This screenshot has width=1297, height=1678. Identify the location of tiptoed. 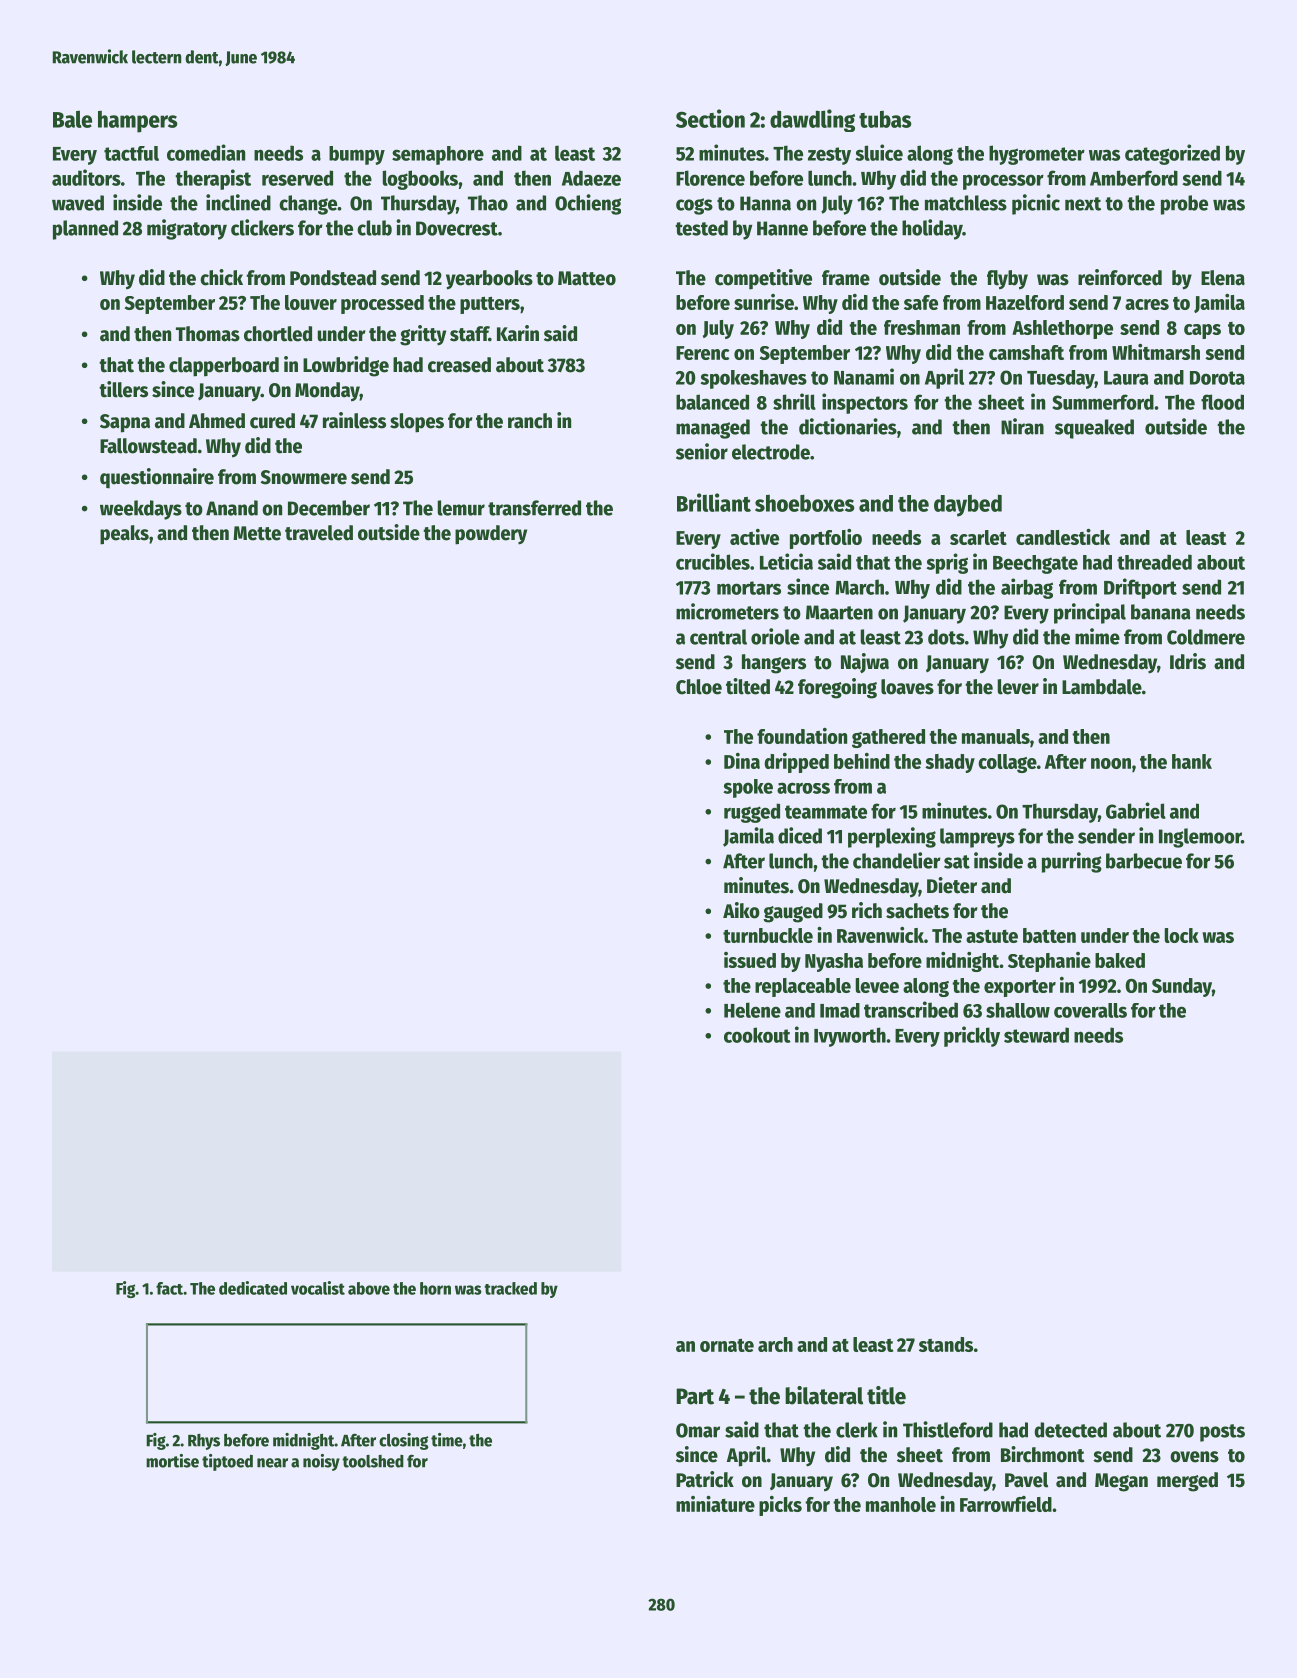
(227, 1462).
